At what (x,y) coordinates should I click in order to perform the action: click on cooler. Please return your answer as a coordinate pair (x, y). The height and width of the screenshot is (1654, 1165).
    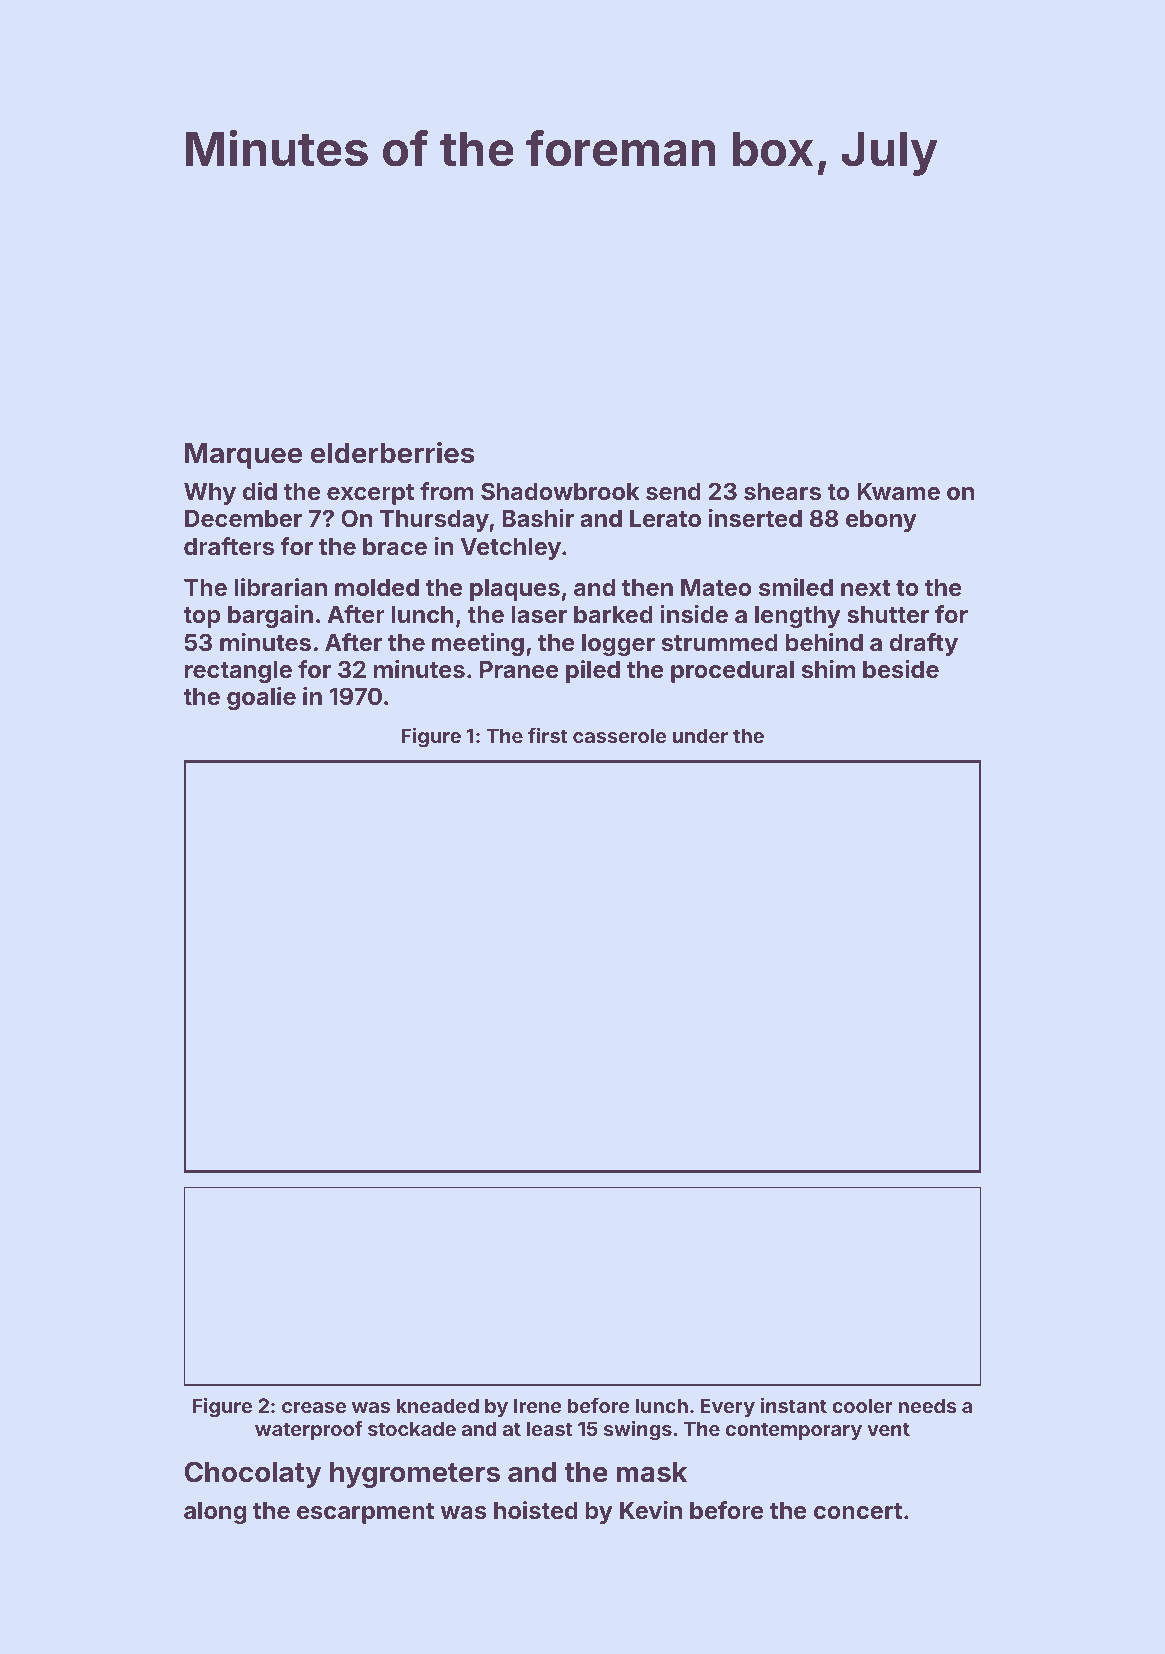
    Looking at the image, I should click on (862, 1405).
